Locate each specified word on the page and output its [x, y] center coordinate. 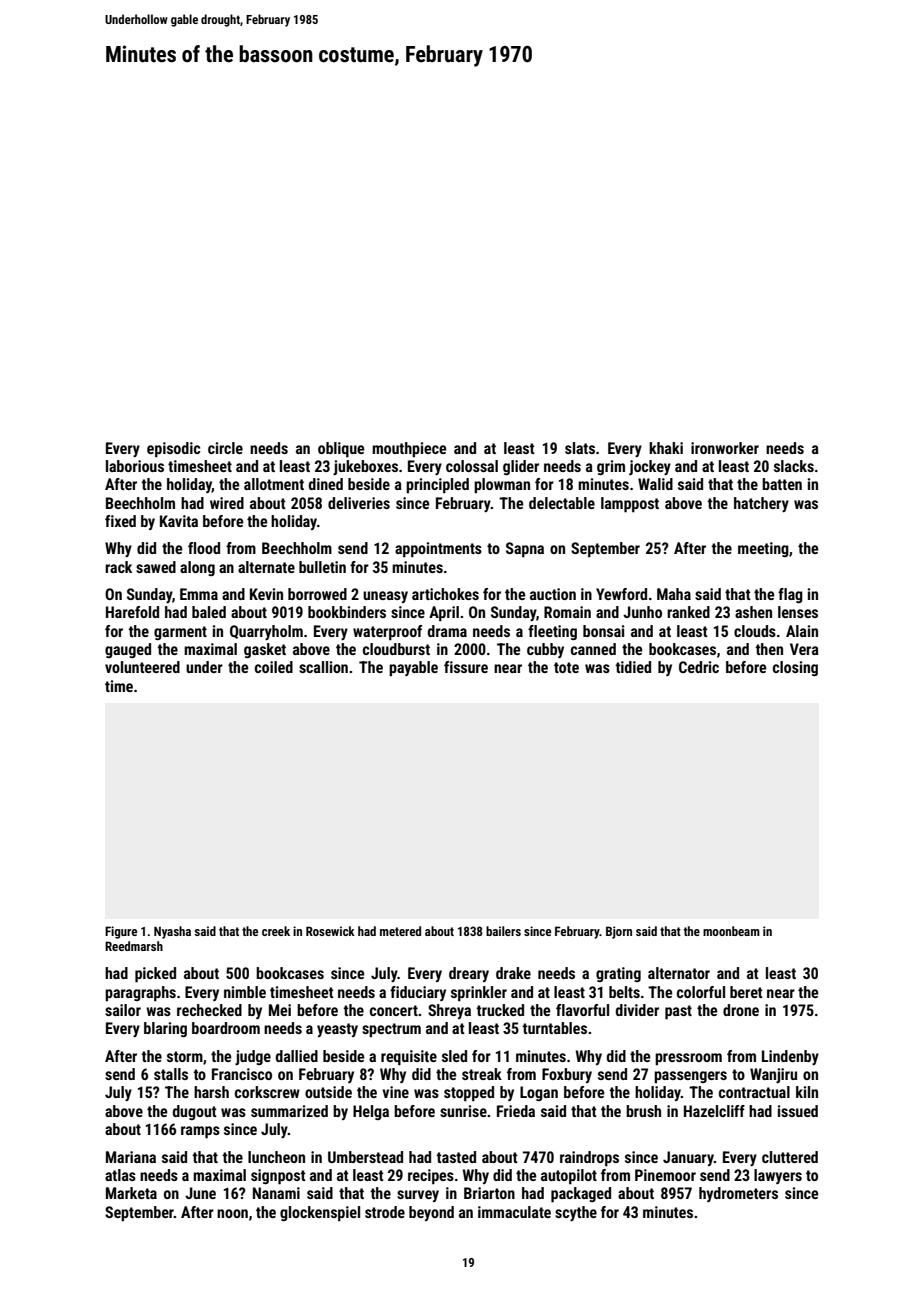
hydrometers [738, 1194]
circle [225, 448]
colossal [472, 466]
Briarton [489, 1193]
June [200, 1193]
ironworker [725, 448]
